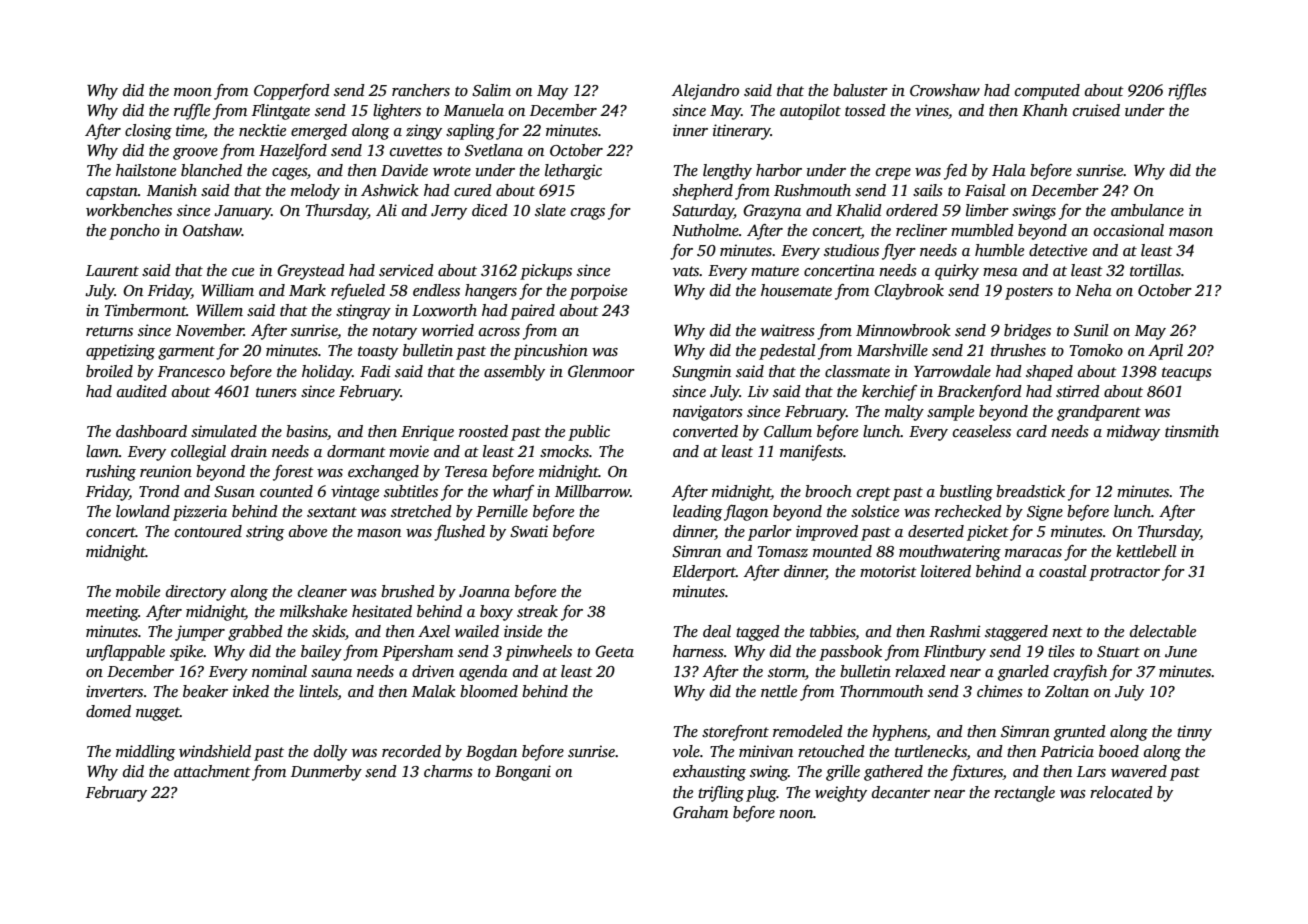  What do you see at coordinates (1009, 170) in the page?
I see `Hala` at bounding box center [1009, 170].
